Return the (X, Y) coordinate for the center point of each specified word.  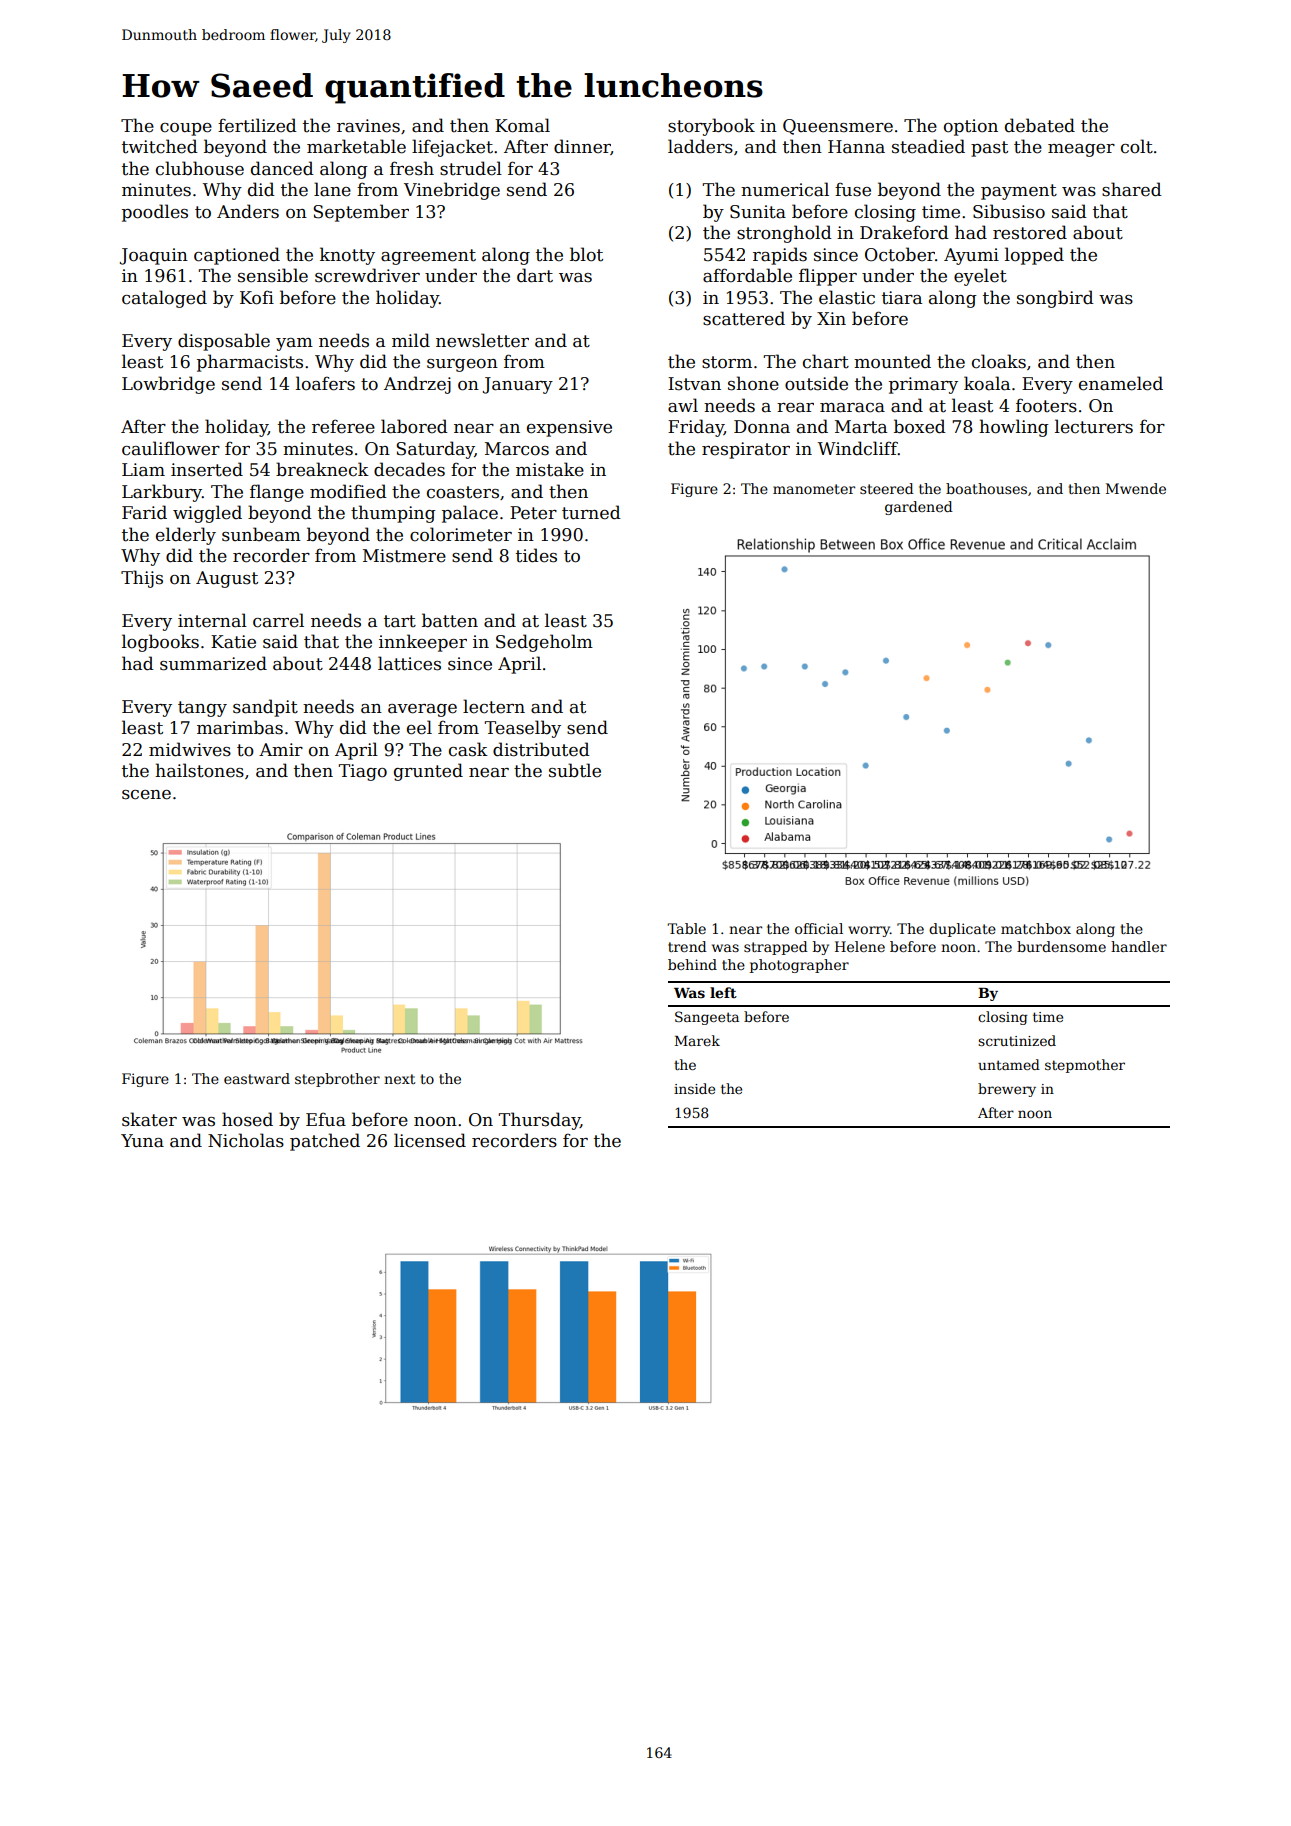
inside (694, 1088)
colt (1137, 146)
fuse (853, 189)
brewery (1007, 1090)
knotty (347, 256)
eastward (257, 1078)
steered (887, 488)
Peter (533, 513)
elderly (186, 536)
